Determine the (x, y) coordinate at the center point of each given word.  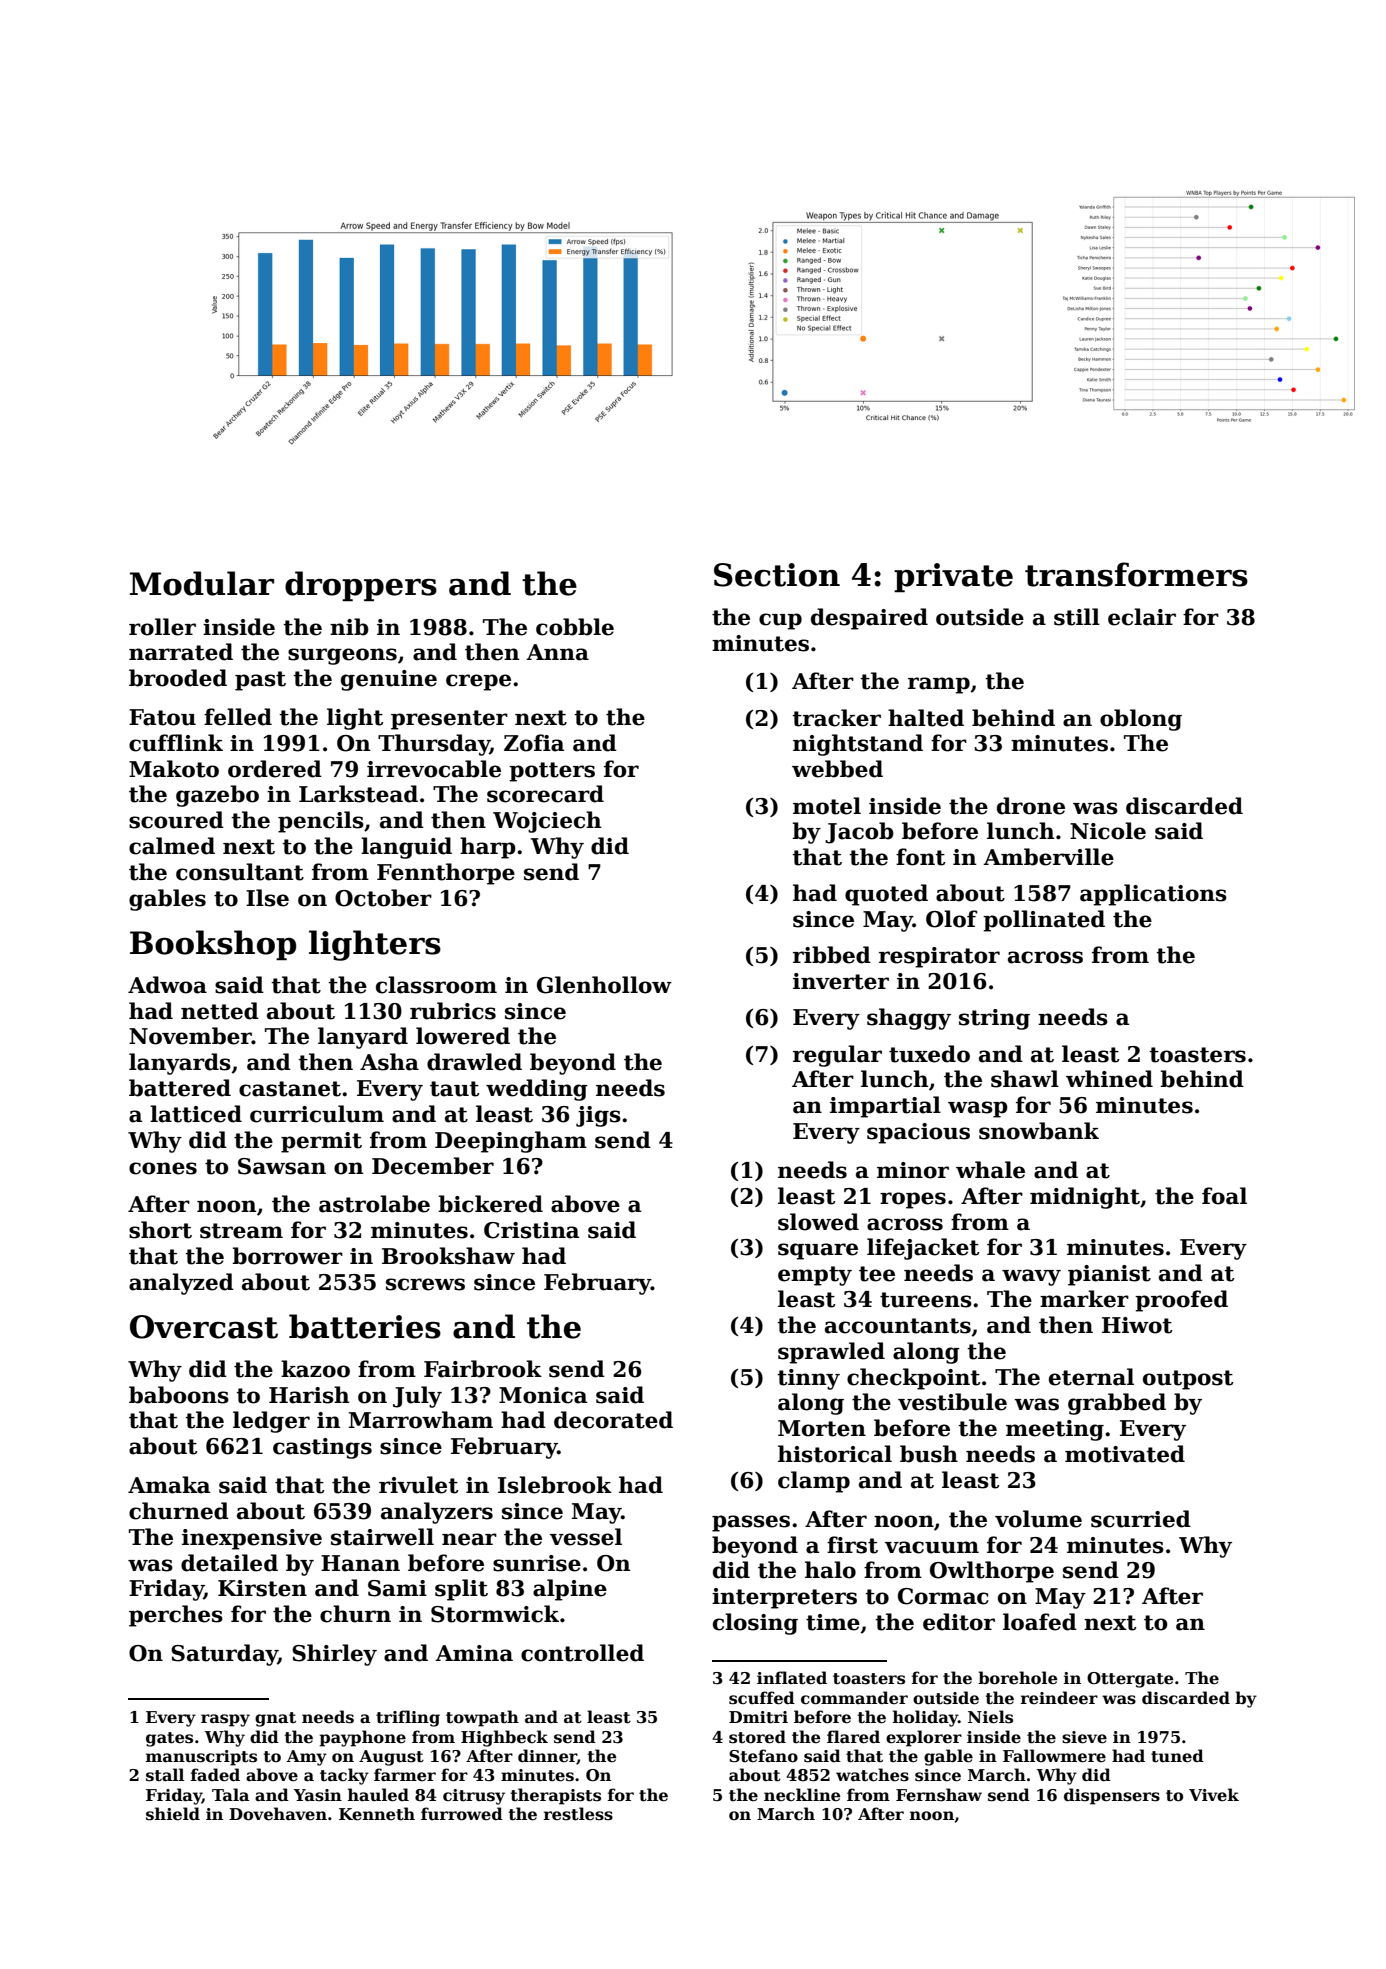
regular (837, 1056)
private (953, 577)
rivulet (418, 1485)
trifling (408, 1718)
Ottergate (1130, 1680)
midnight (1085, 1198)
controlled (582, 1653)
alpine (570, 1590)
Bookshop (213, 945)
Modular (202, 583)
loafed (1040, 1622)
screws (425, 1284)
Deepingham (511, 1142)
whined (1109, 1079)
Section (777, 575)
